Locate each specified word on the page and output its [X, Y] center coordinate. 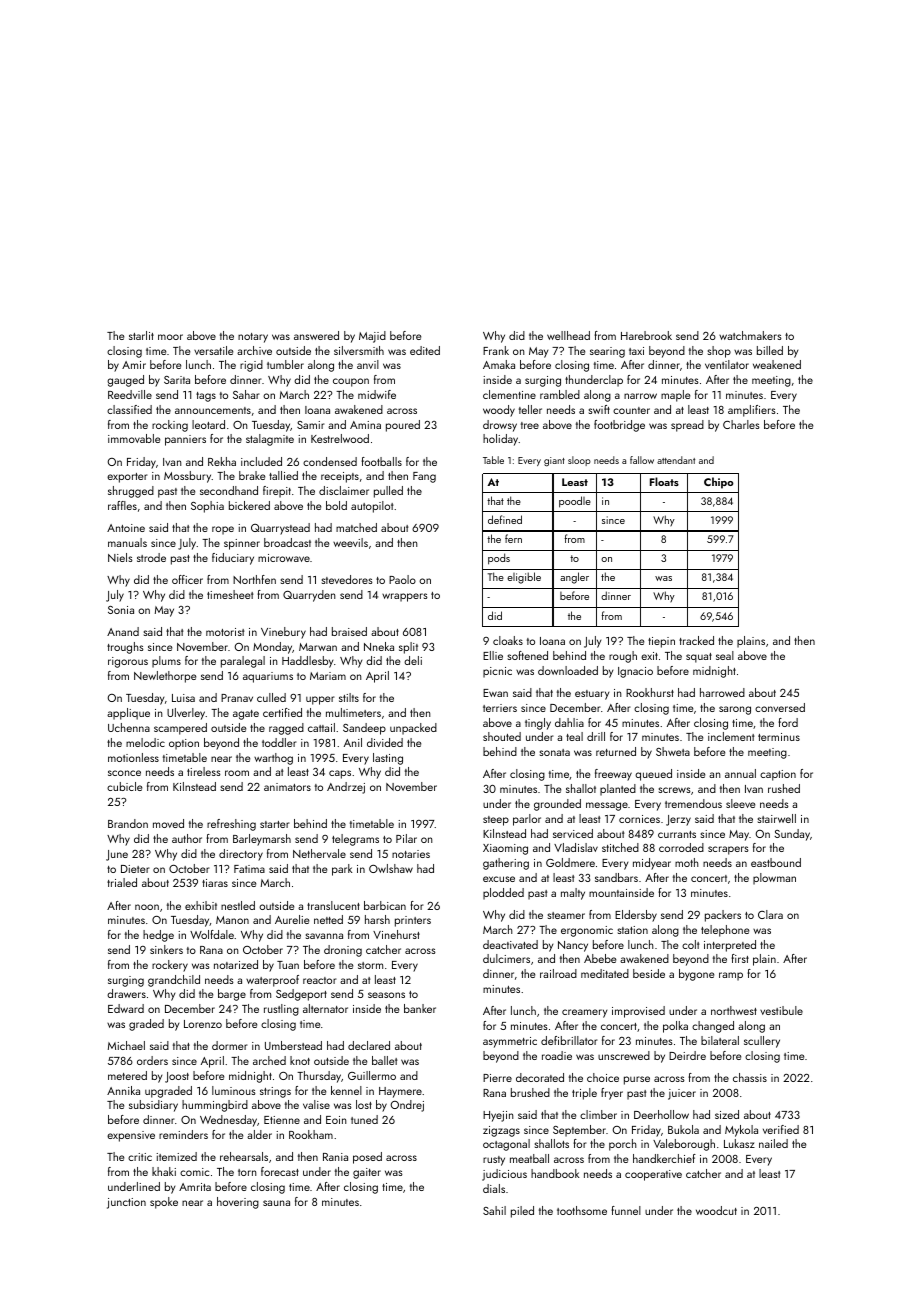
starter [275, 824]
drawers [126, 993]
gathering [506, 864]
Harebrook [646, 335]
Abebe [600, 958]
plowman [774, 879]
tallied [283, 475]
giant [554, 461]
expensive [131, 1136]
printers [413, 921]
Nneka [379, 646]
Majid [372, 337]
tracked [696, 640]
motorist [225, 632]
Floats [664, 481]
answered [316, 335]
